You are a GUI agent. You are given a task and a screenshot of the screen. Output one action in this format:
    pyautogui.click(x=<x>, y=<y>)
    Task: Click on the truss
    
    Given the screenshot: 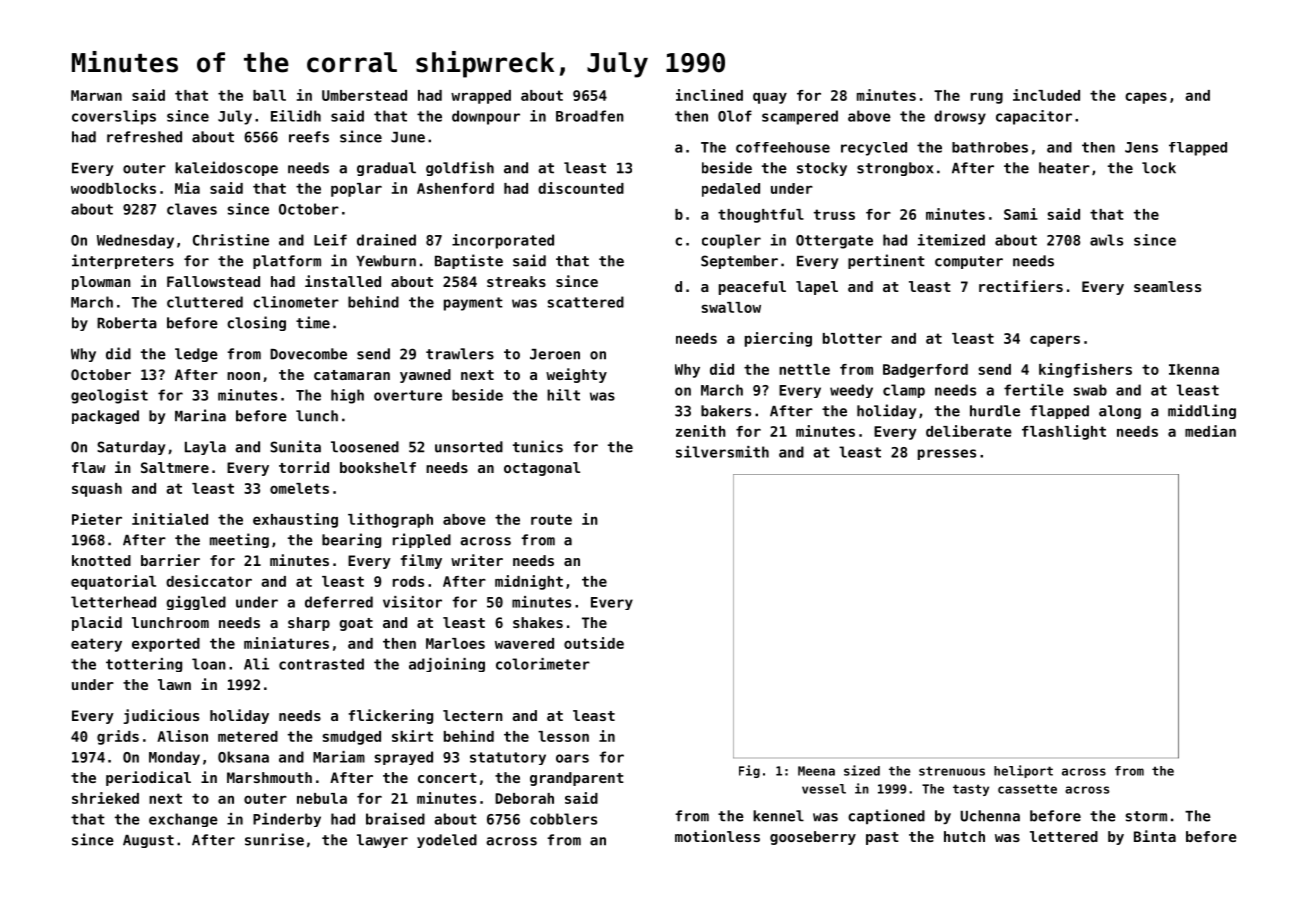 What is the action you would take?
    pyautogui.click(x=834, y=214)
